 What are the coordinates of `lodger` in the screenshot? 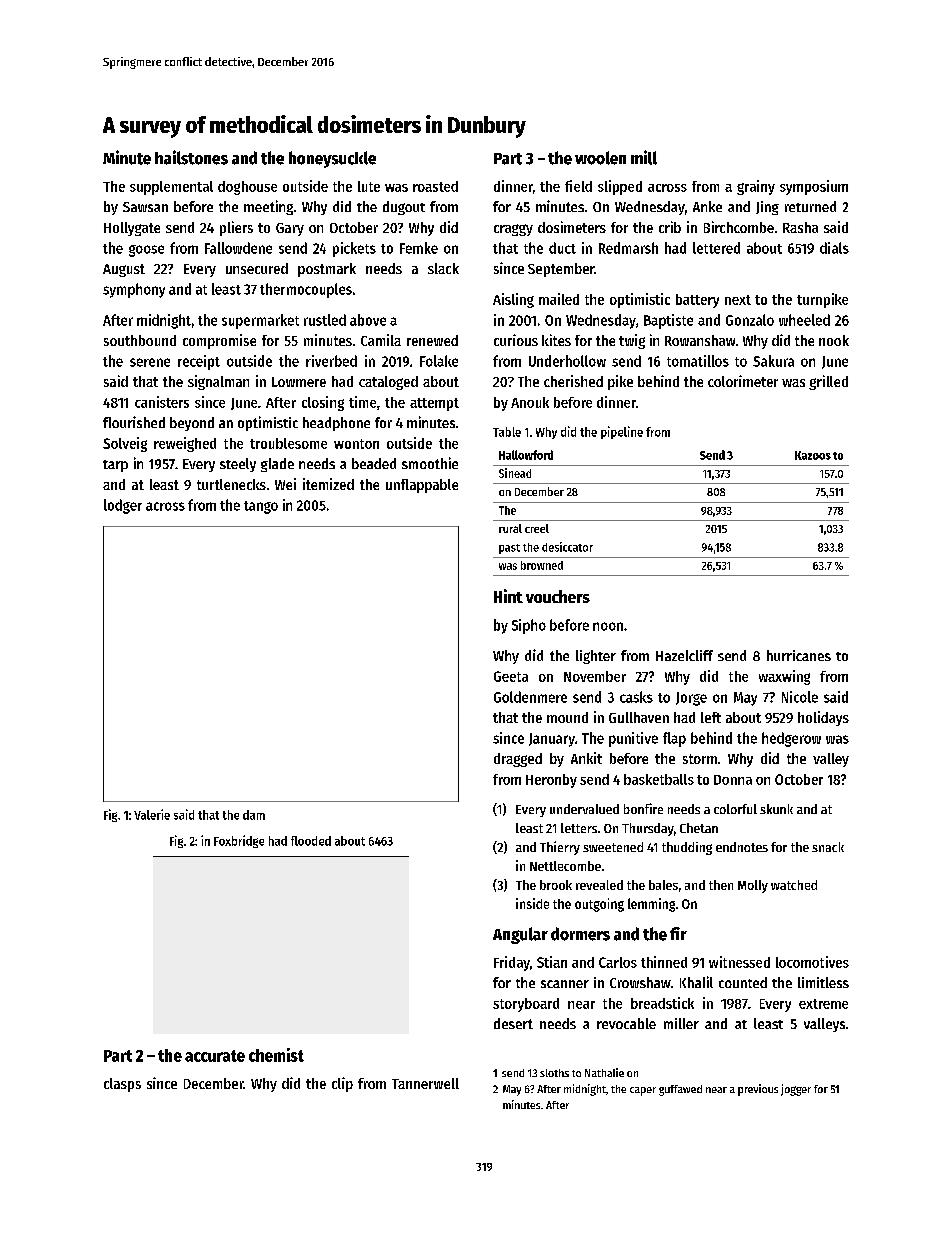 It's located at (123, 506).
